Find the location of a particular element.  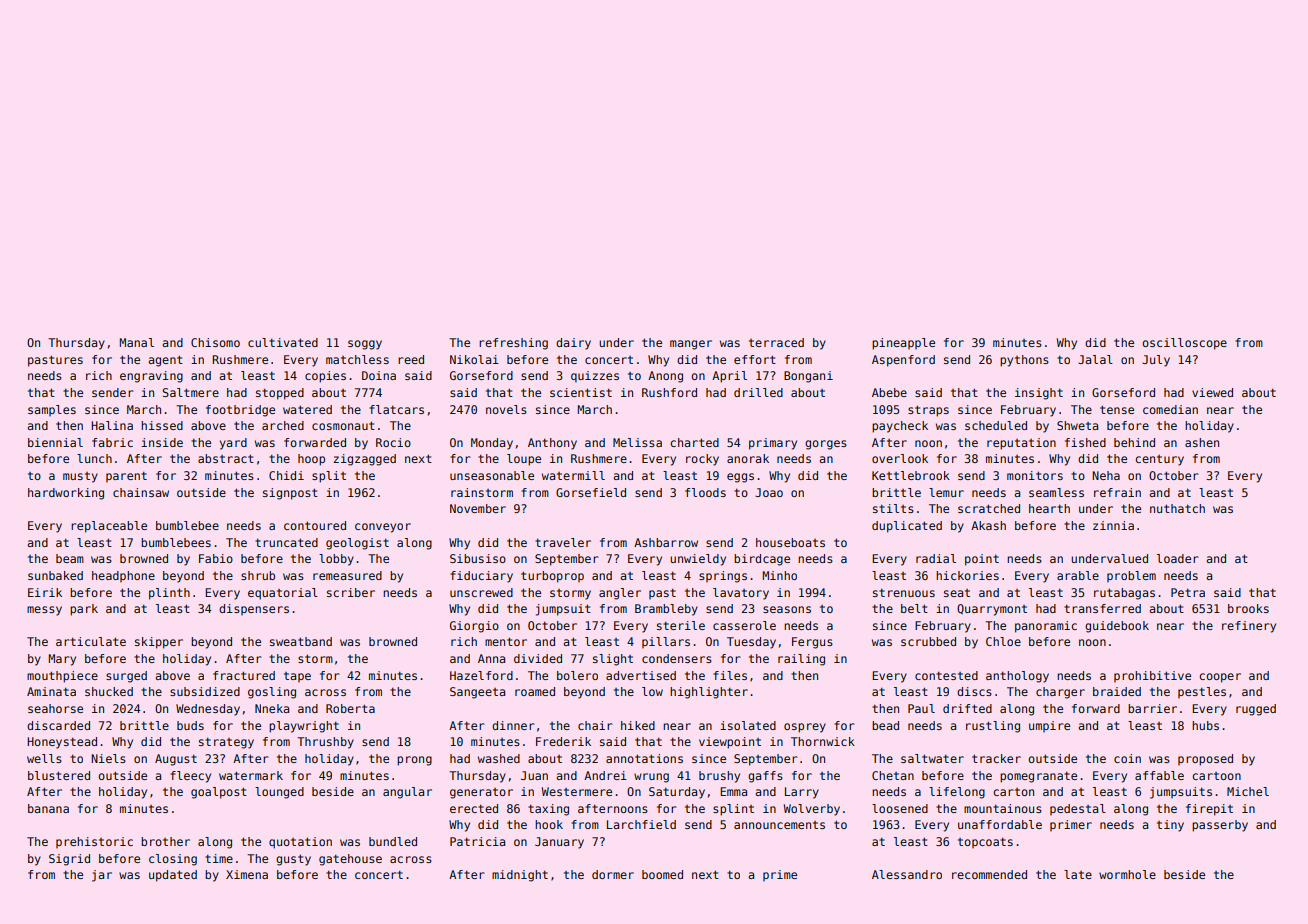

August is located at coordinates (176, 760).
